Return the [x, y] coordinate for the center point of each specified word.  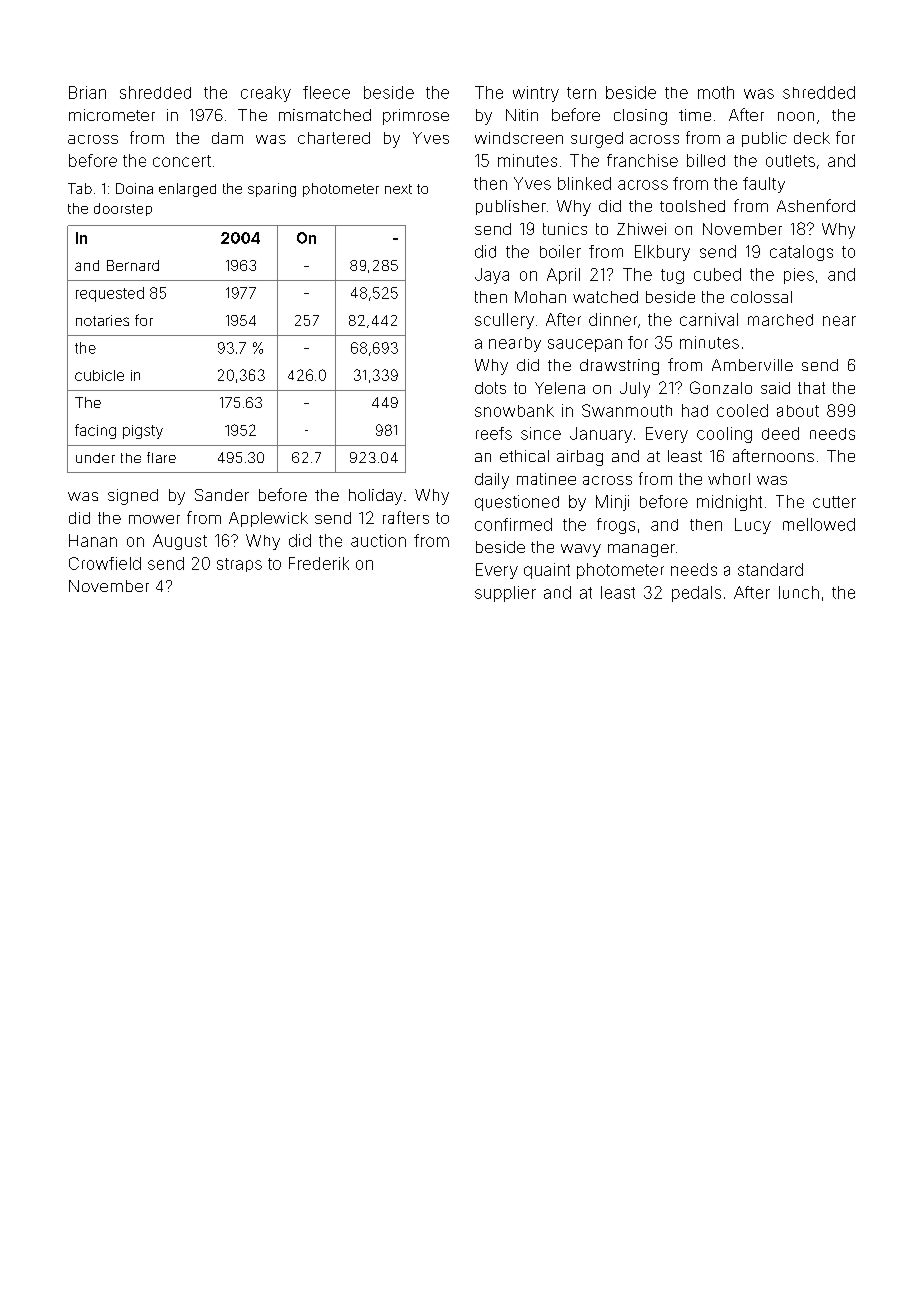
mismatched [325, 115]
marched [780, 320]
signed [133, 497]
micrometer [112, 115]
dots [490, 388]
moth [716, 92]
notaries [102, 320]
